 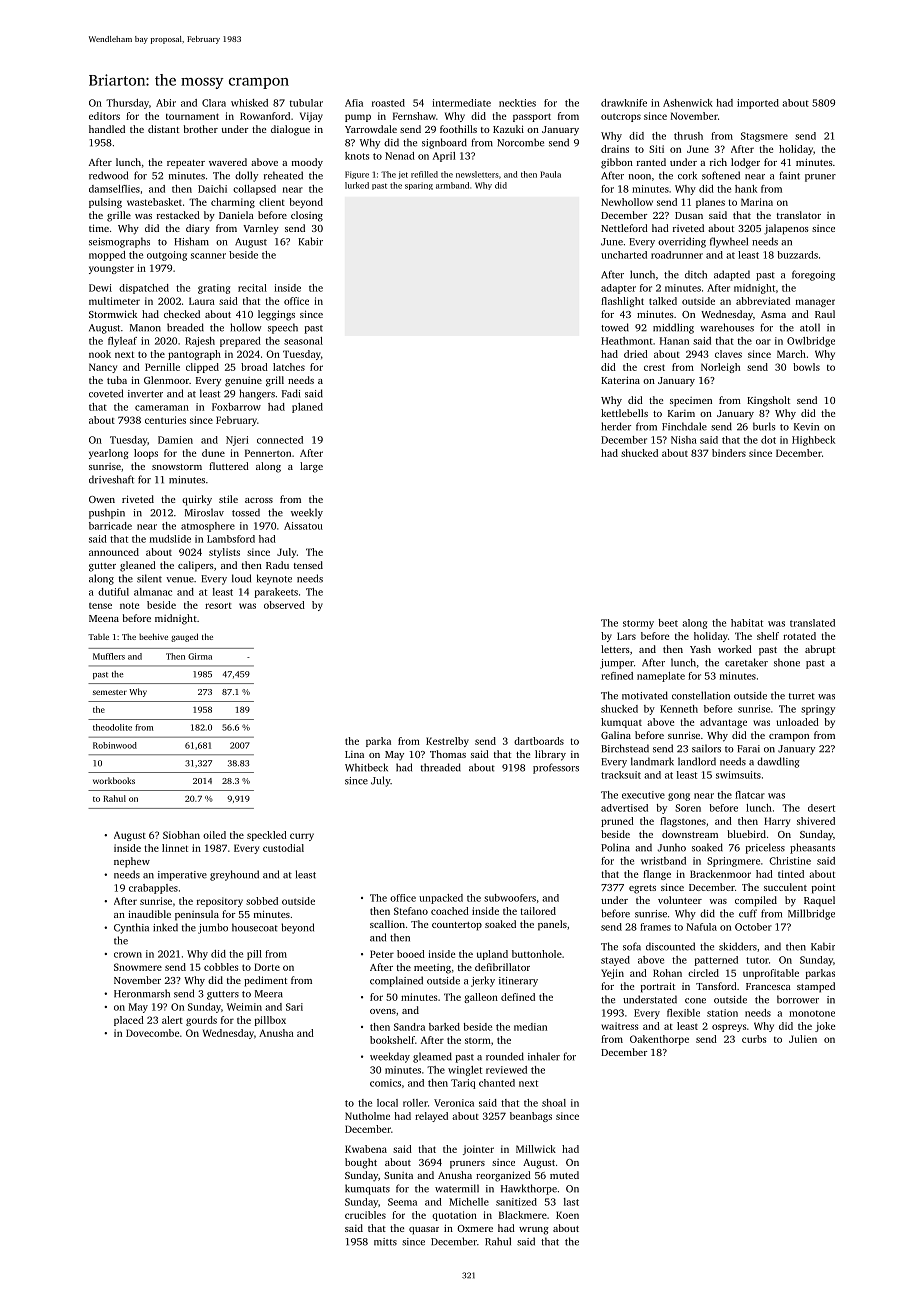 What do you see at coordinates (536, 1149) in the screenshot?
I see `Millwick` at bounding box center [536, 1149].
